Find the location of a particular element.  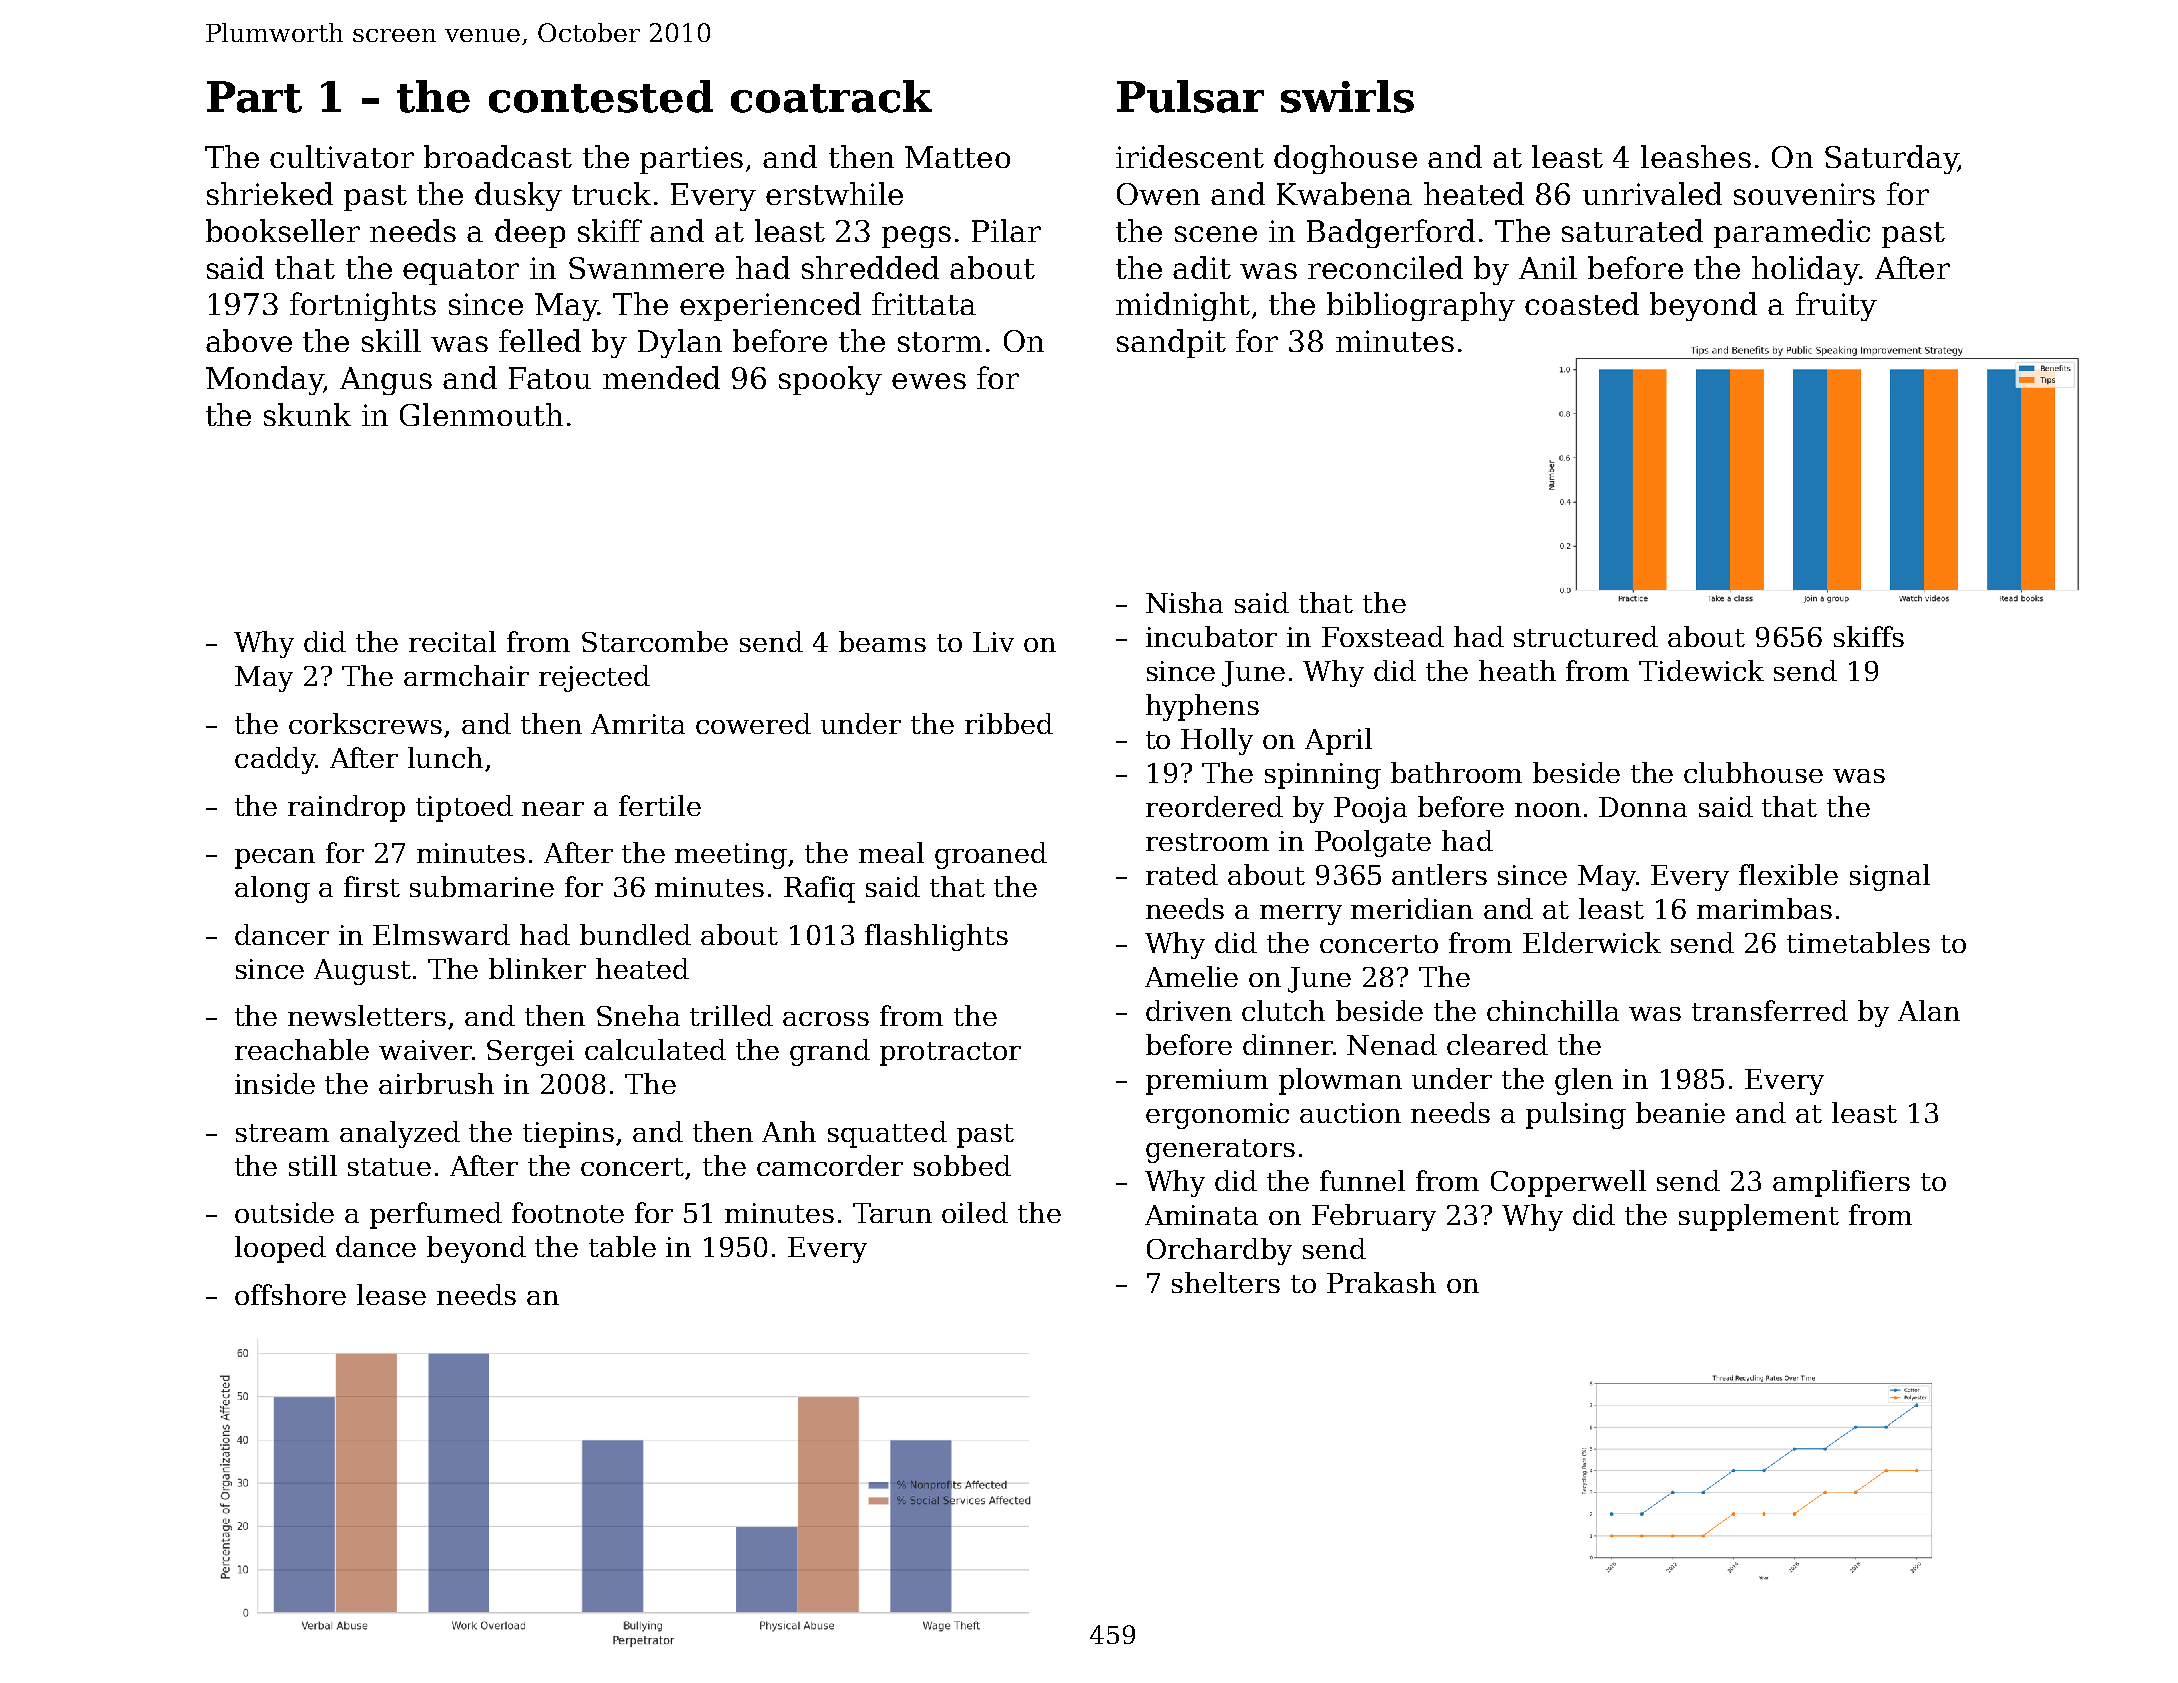

cultivator is located at coordinates (342, 156).
